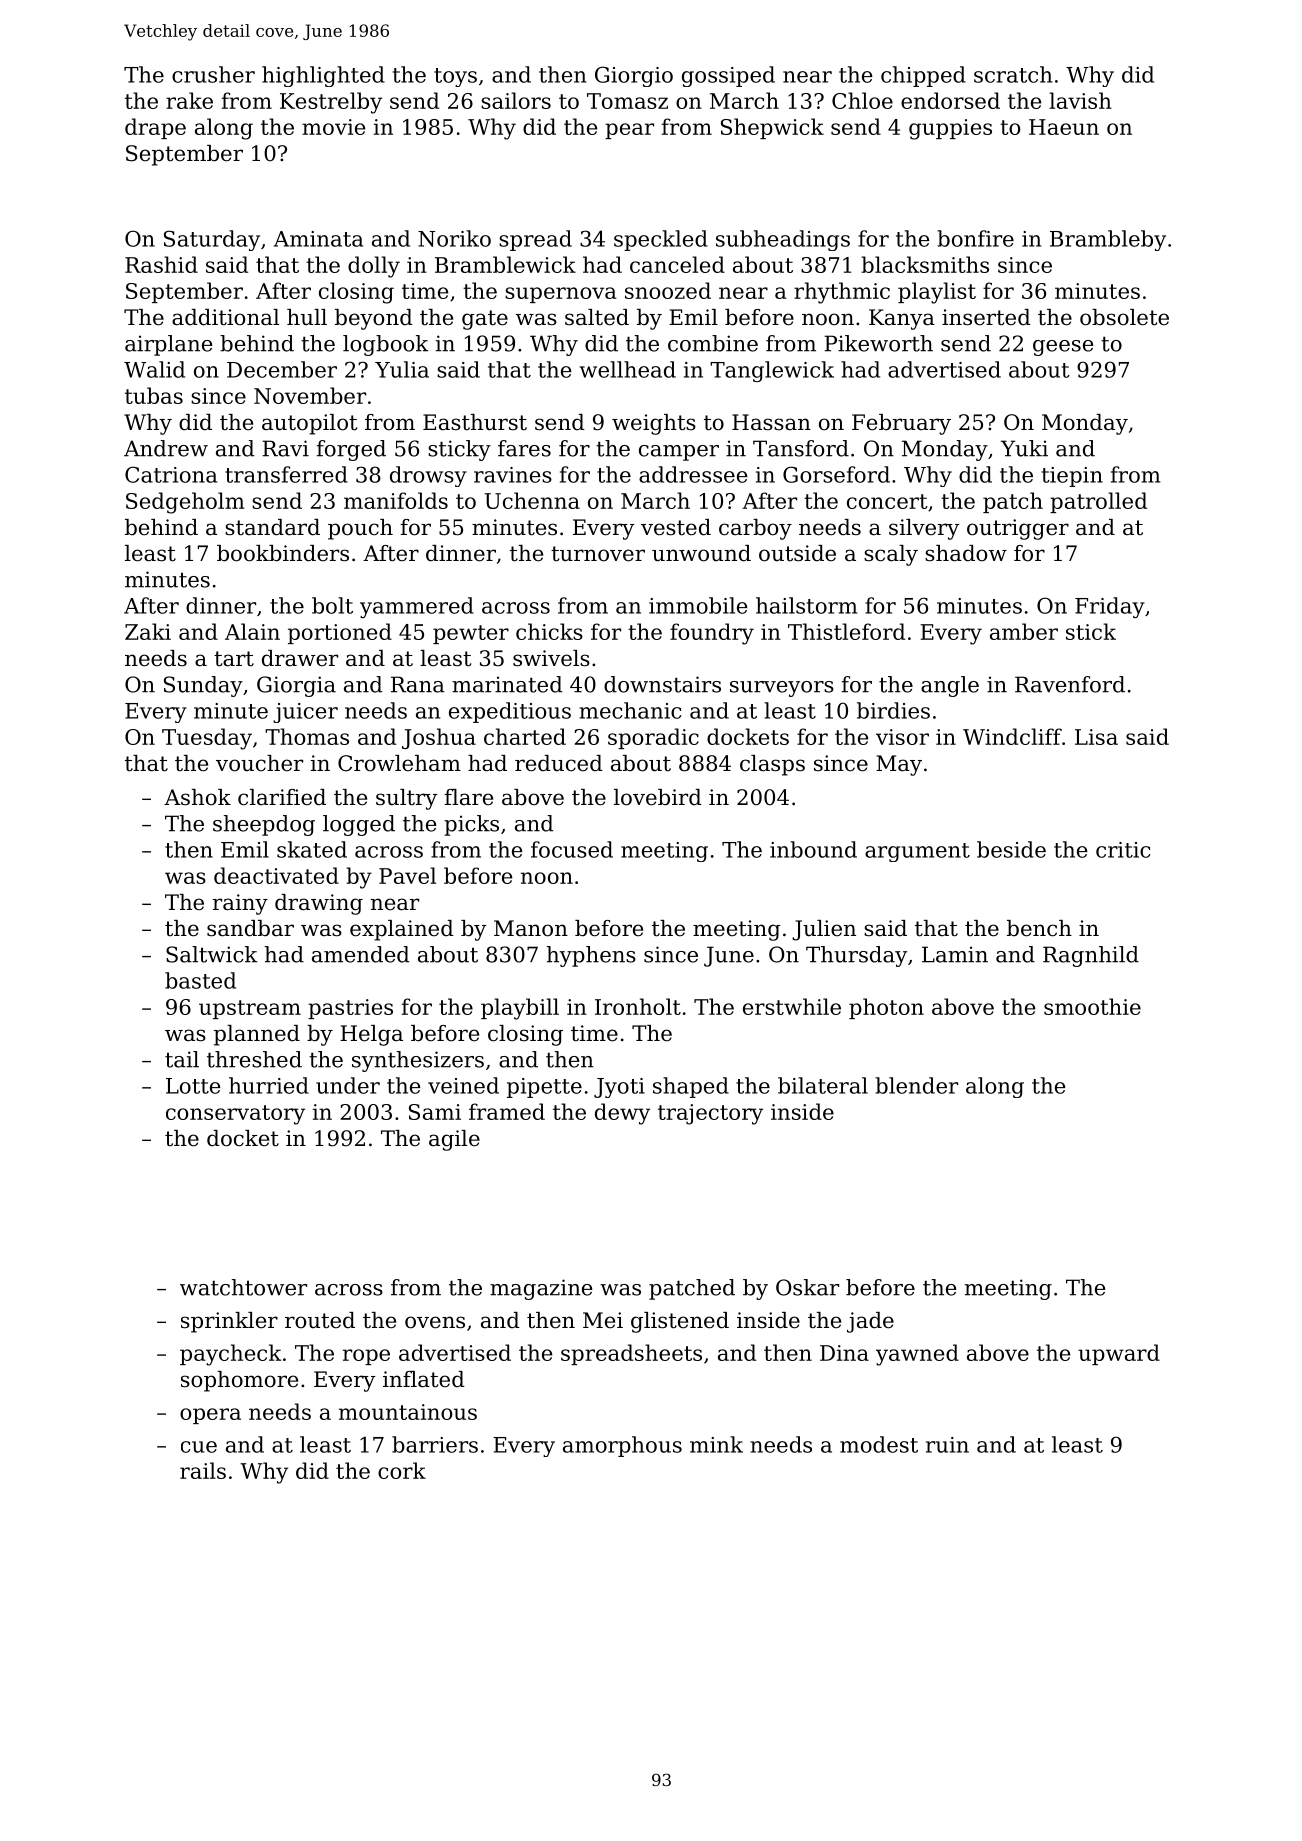 This screenshot has height=1841, width=1302. Describe the element at coordinates (634, 76) in the screenshot. I see `Giorgio` at that location.
